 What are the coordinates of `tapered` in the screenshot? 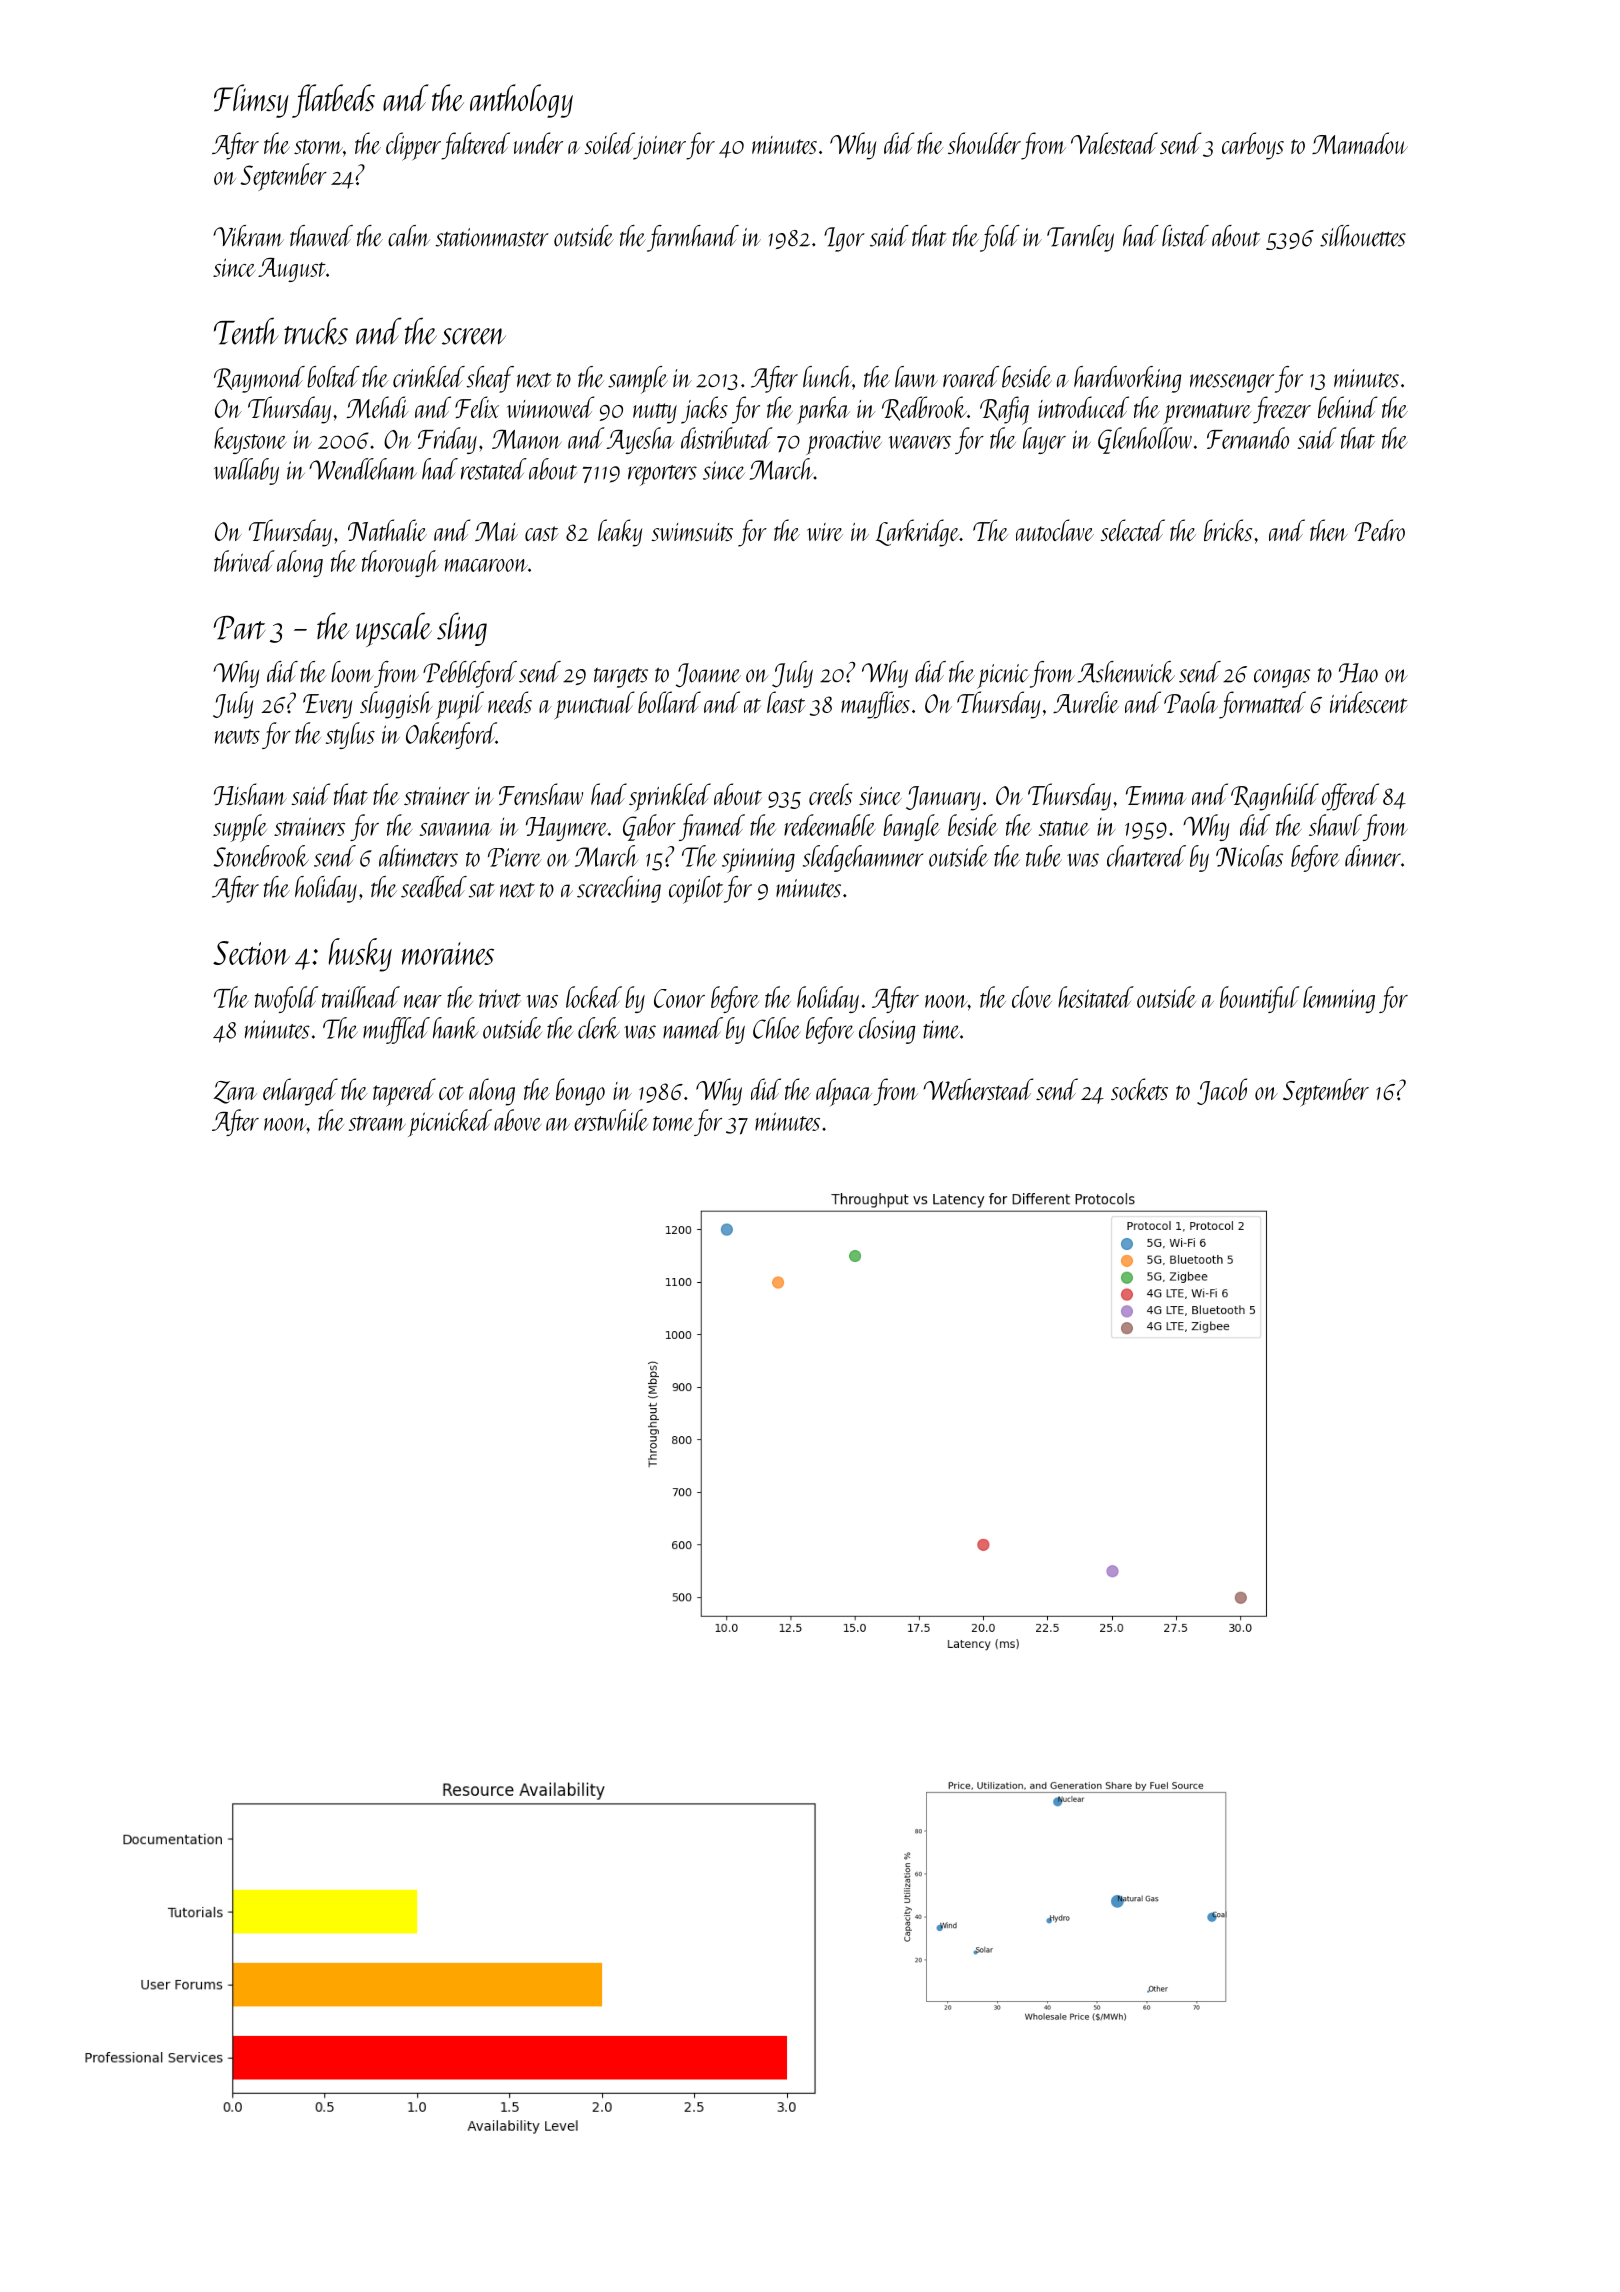 It's located at (404, 1092).
